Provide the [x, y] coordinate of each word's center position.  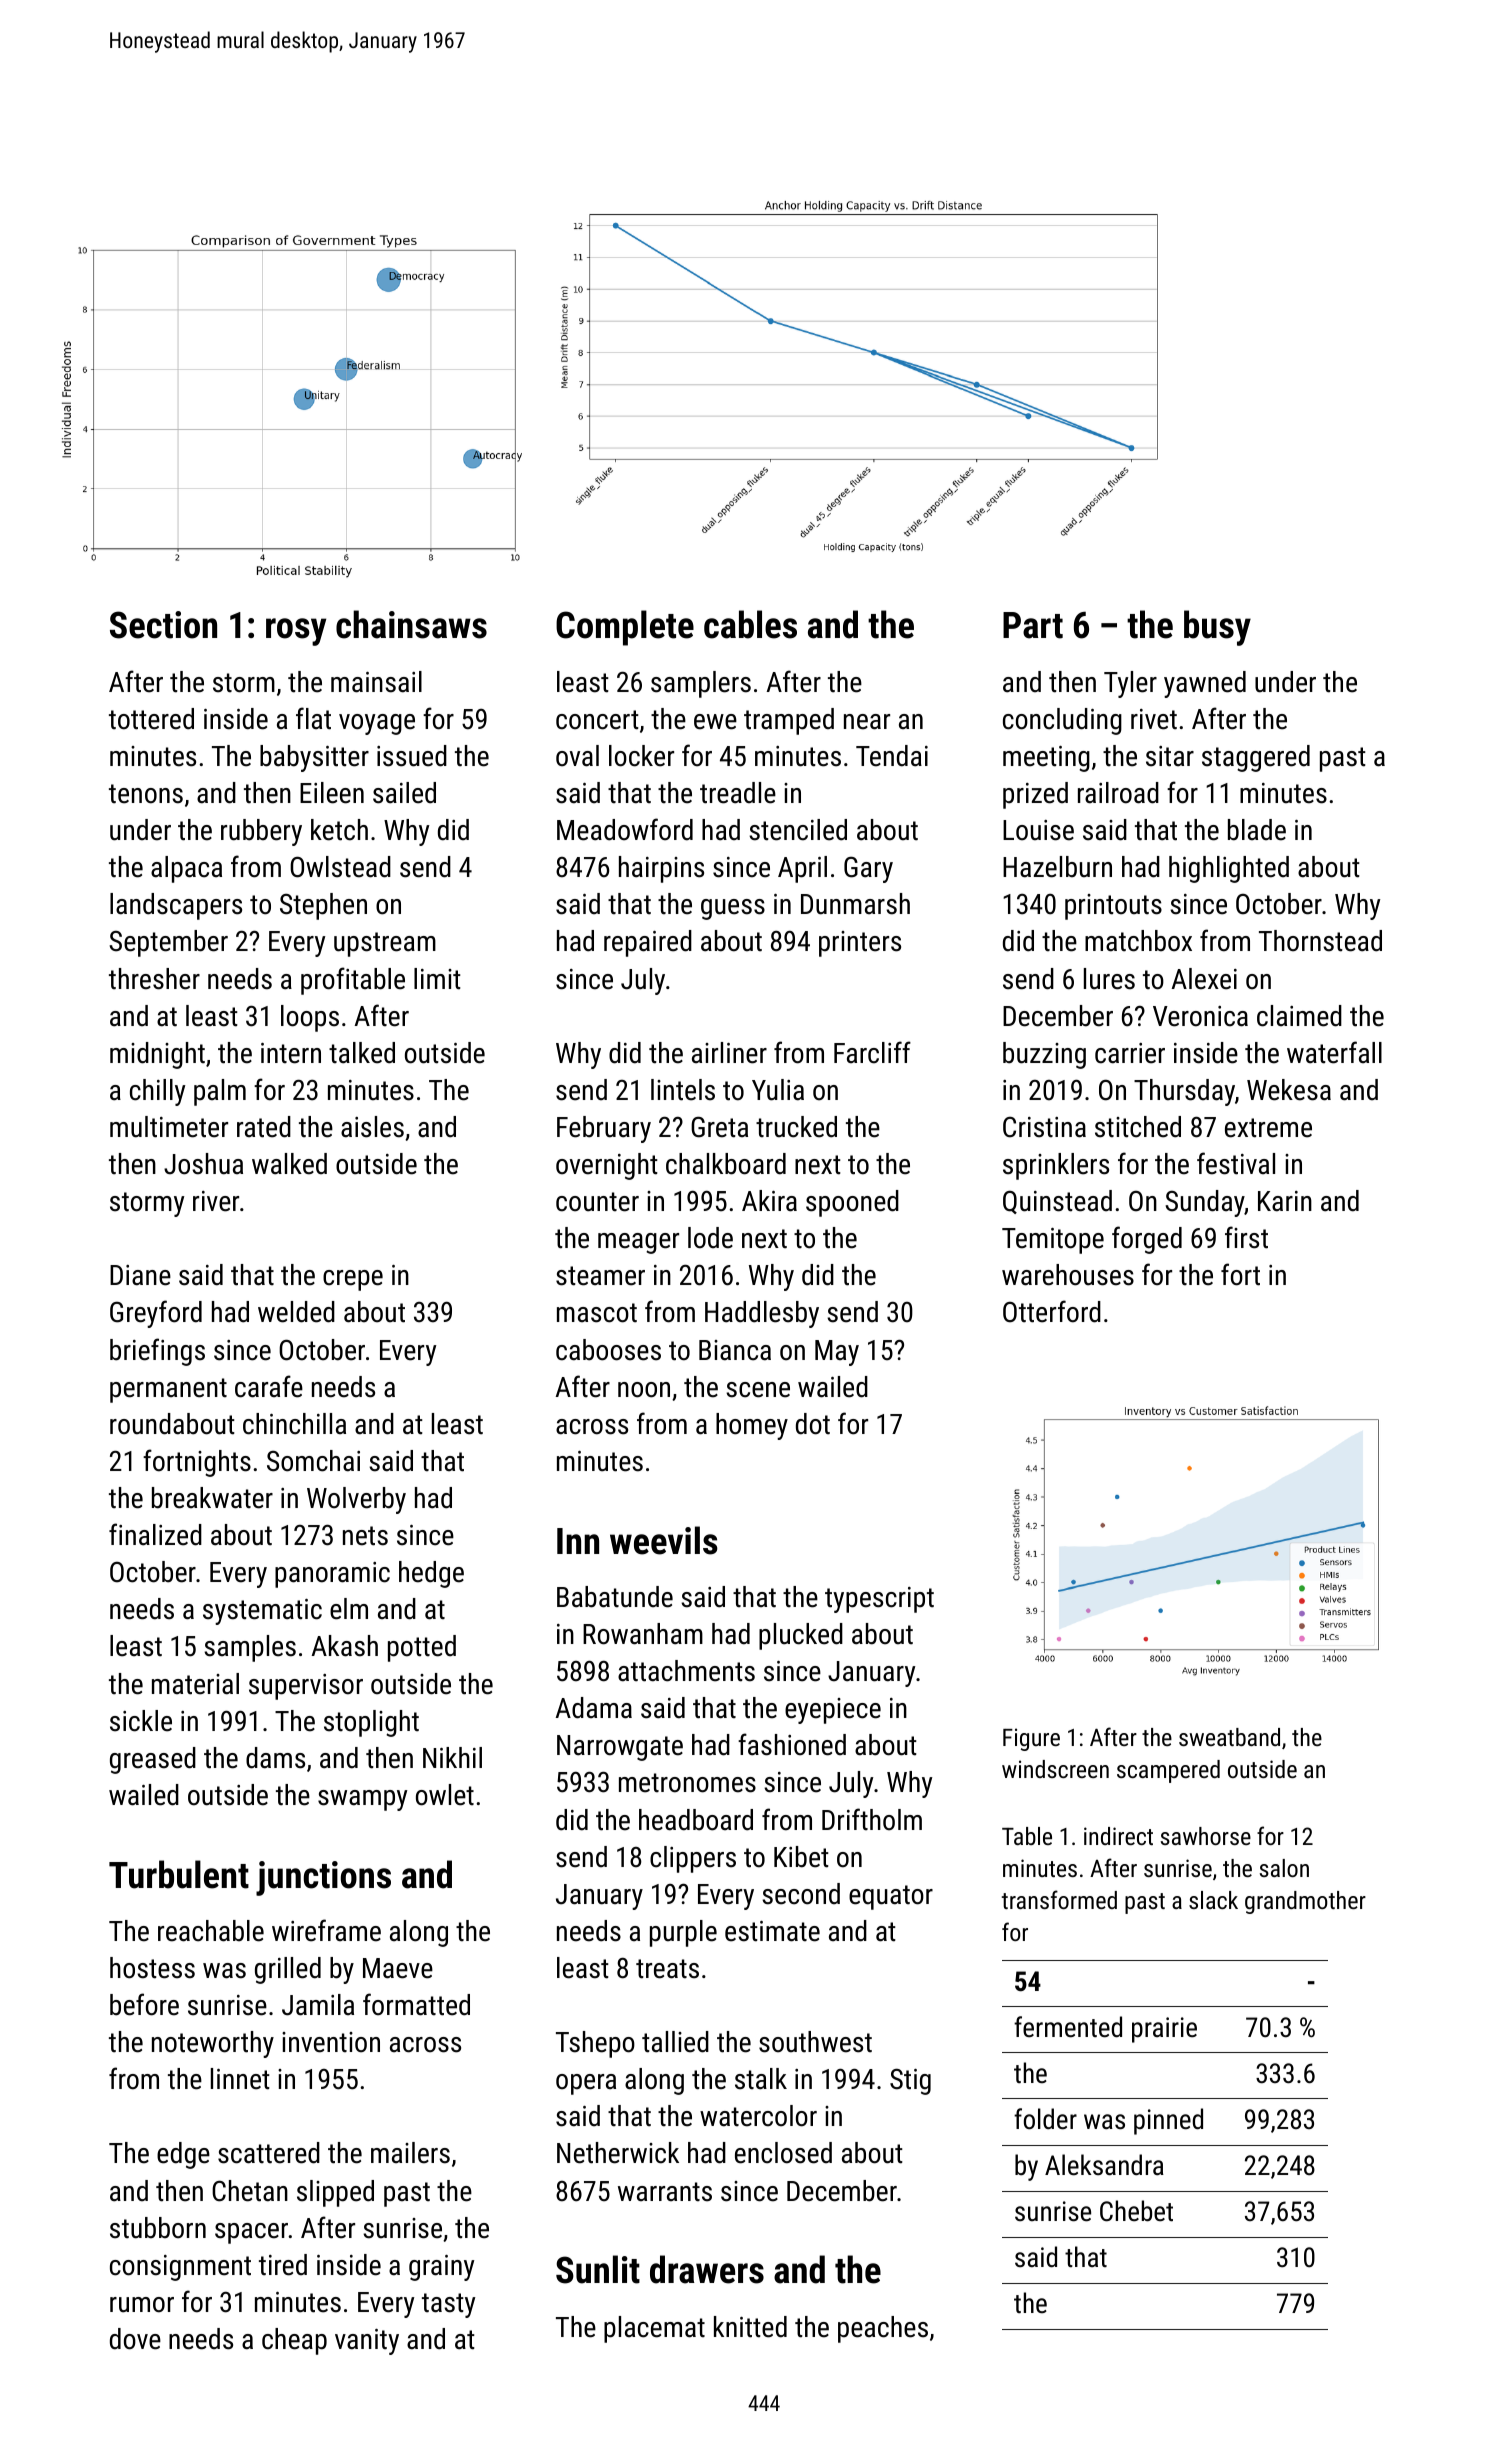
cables [750, 624]
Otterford [1052, 1311]
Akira [769, 1201]
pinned [1168, 2121]
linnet [240, 2079]
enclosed [783, 2153]
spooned [852, 1203]
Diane [140, 1275]
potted [422, 1648]
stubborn [158, 2228]
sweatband [1229, 1737]
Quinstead [1057, 1202]
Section [163, 625]
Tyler [1130, 684]
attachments [686, 1671]
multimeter [169, 1127]
